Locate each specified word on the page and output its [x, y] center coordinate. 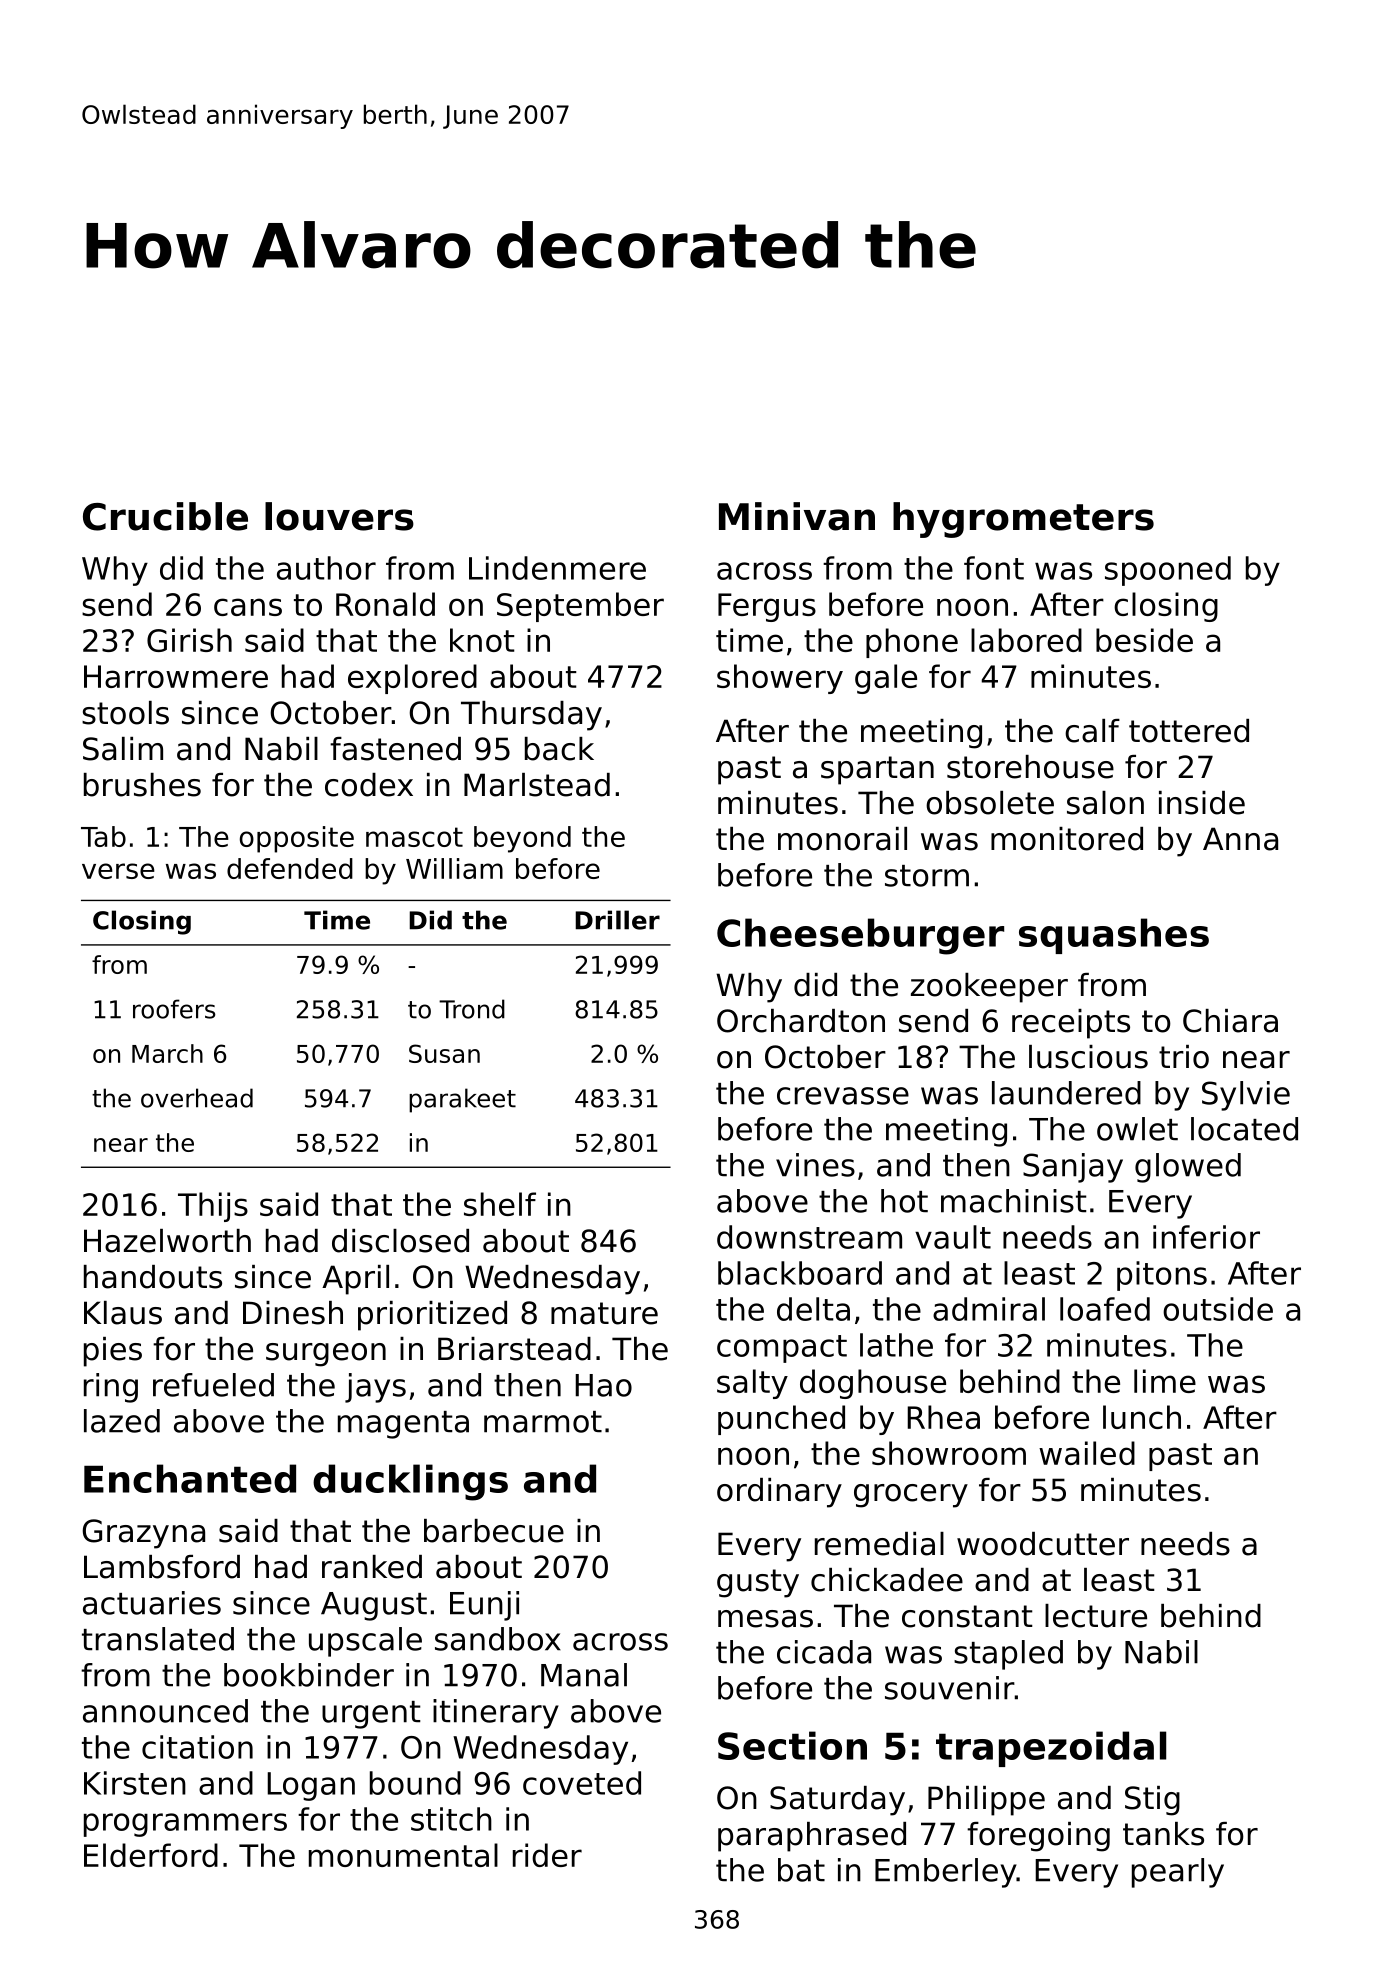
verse [118, 871]
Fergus [767, 607]
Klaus [123, 1313]
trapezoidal [1051, 1749]
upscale [365, 1642]
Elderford [151, 1855]
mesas [765, 1619]
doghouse [873, 1384]
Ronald [385, 604]
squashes [1114, 936]
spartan [877, 770]
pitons [1162, 1276]
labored [1026, 640]
